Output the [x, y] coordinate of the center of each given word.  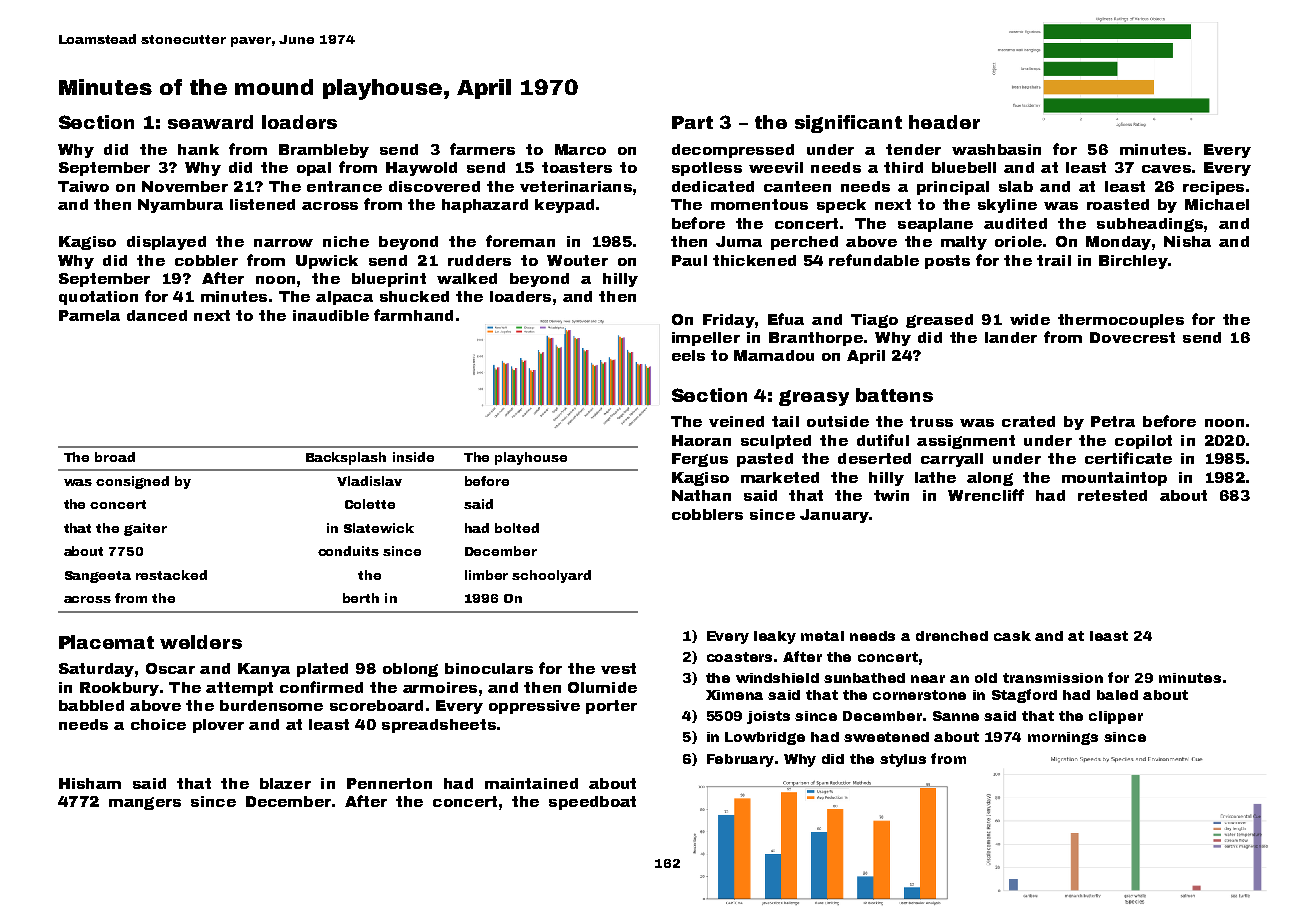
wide [1030, 319]
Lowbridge [765, 738]
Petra [1113, 421]
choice [158, 724]
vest [618, 668]
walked [467, 278]
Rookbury [119, 689]
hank [198, 149]
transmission [1053, 678]
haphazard [485, 206]
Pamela [89, 315]
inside [413, 457]
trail [1054, 260]
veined [736, 421]
